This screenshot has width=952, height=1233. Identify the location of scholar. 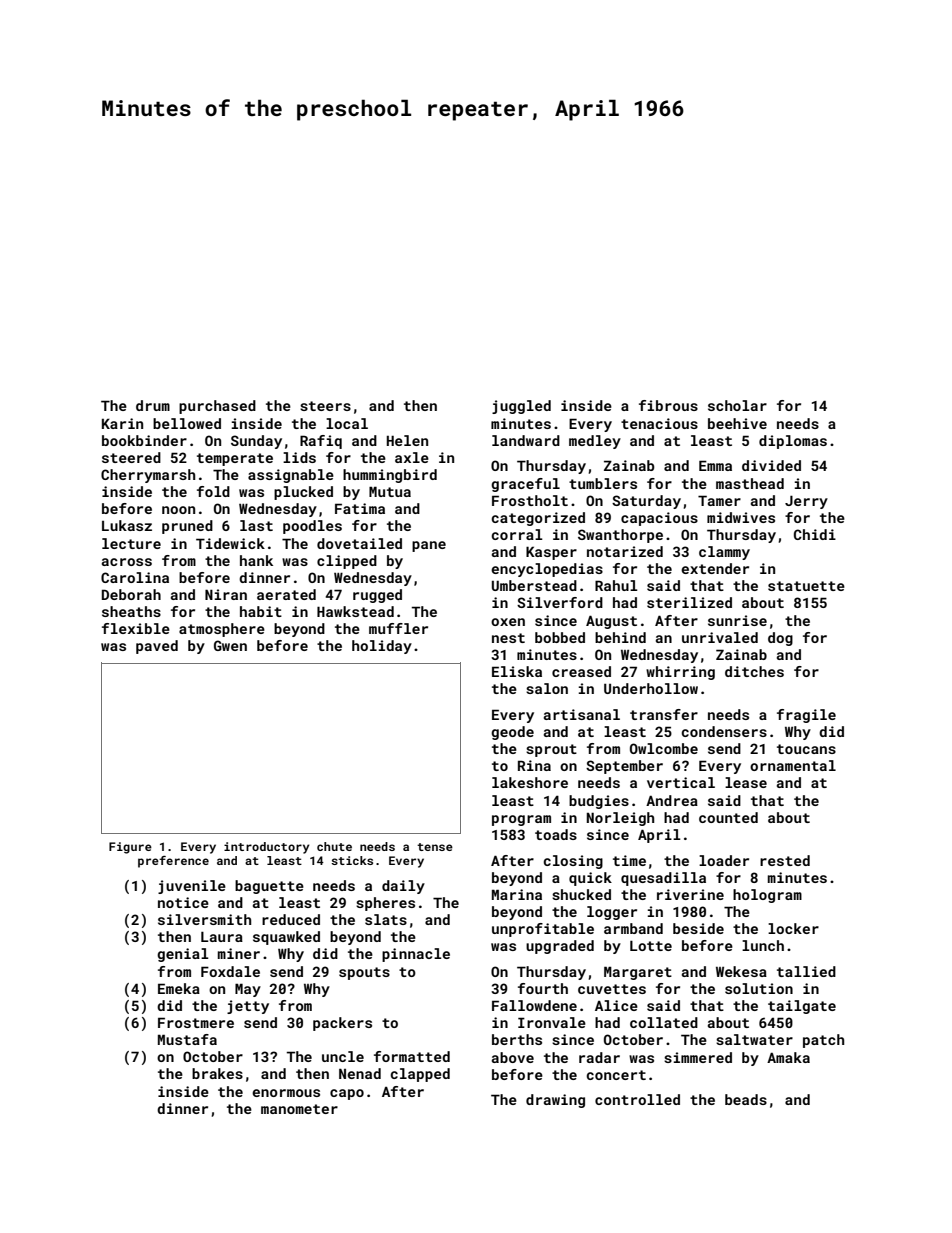
(737, 405).
